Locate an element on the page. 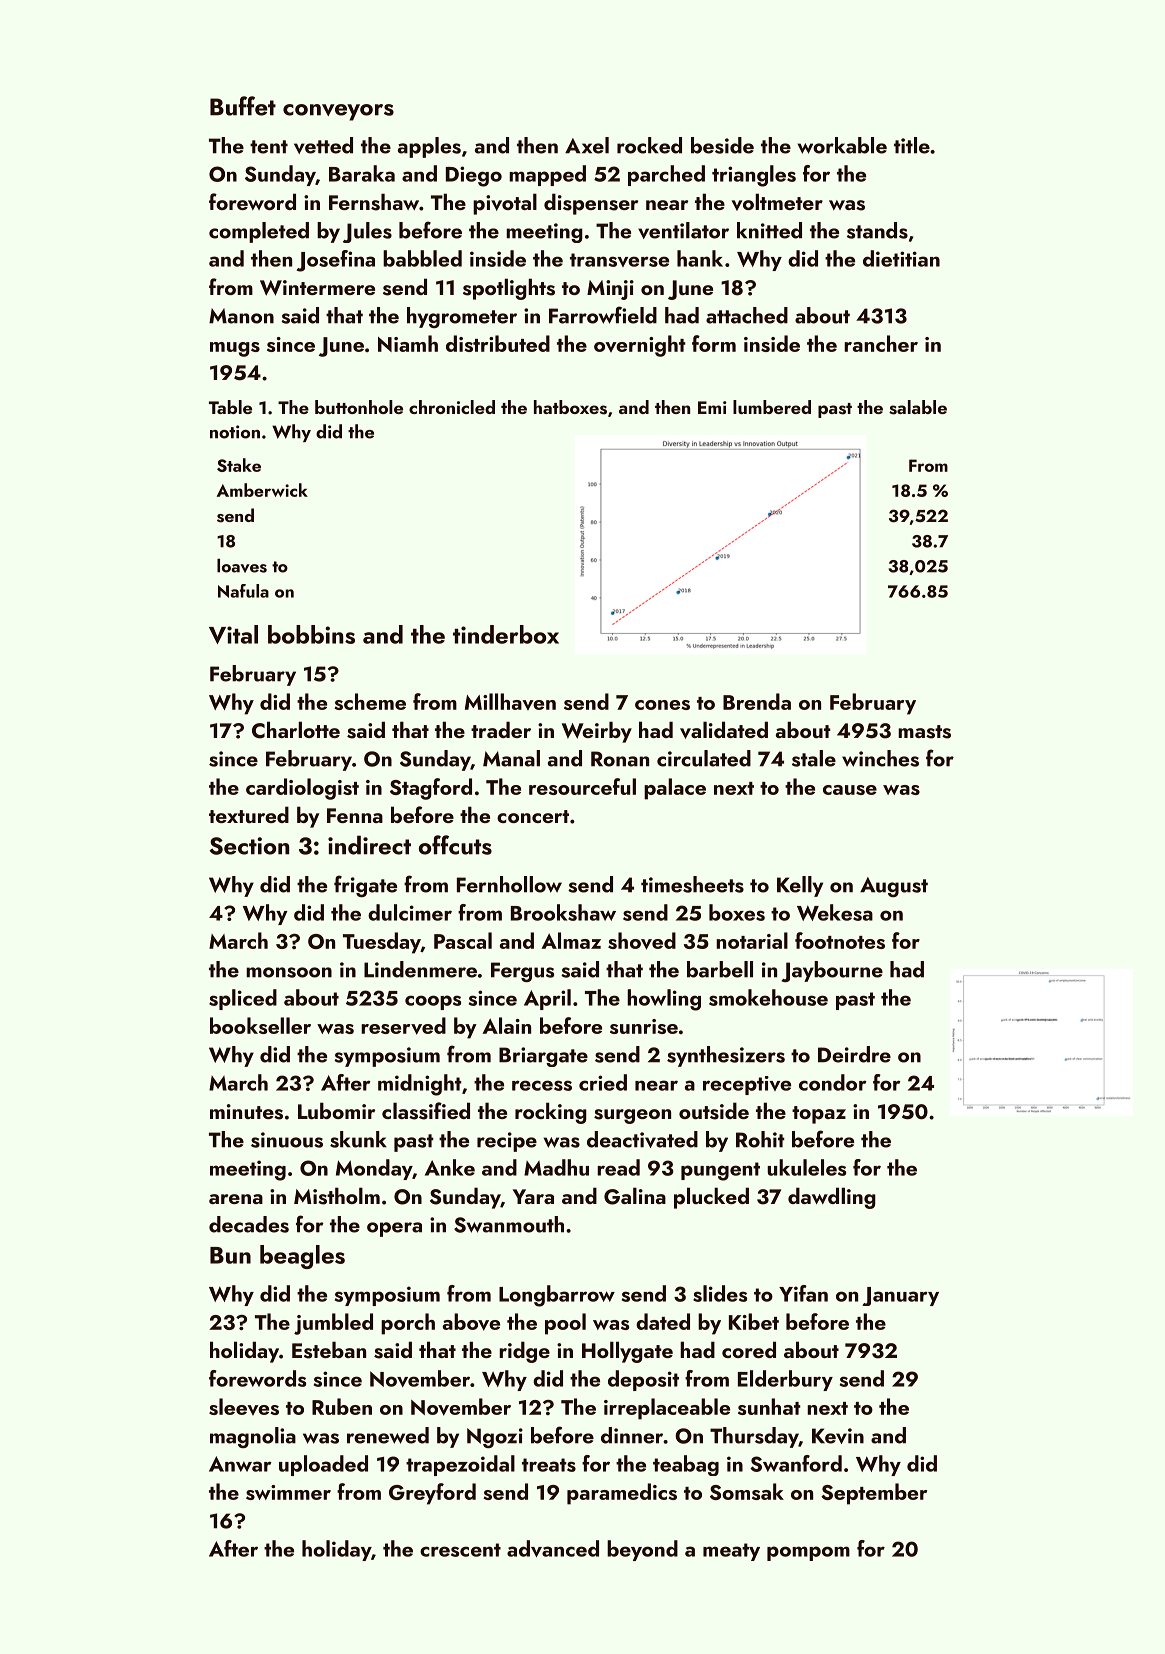  form is located at coordinates (714, 343).
